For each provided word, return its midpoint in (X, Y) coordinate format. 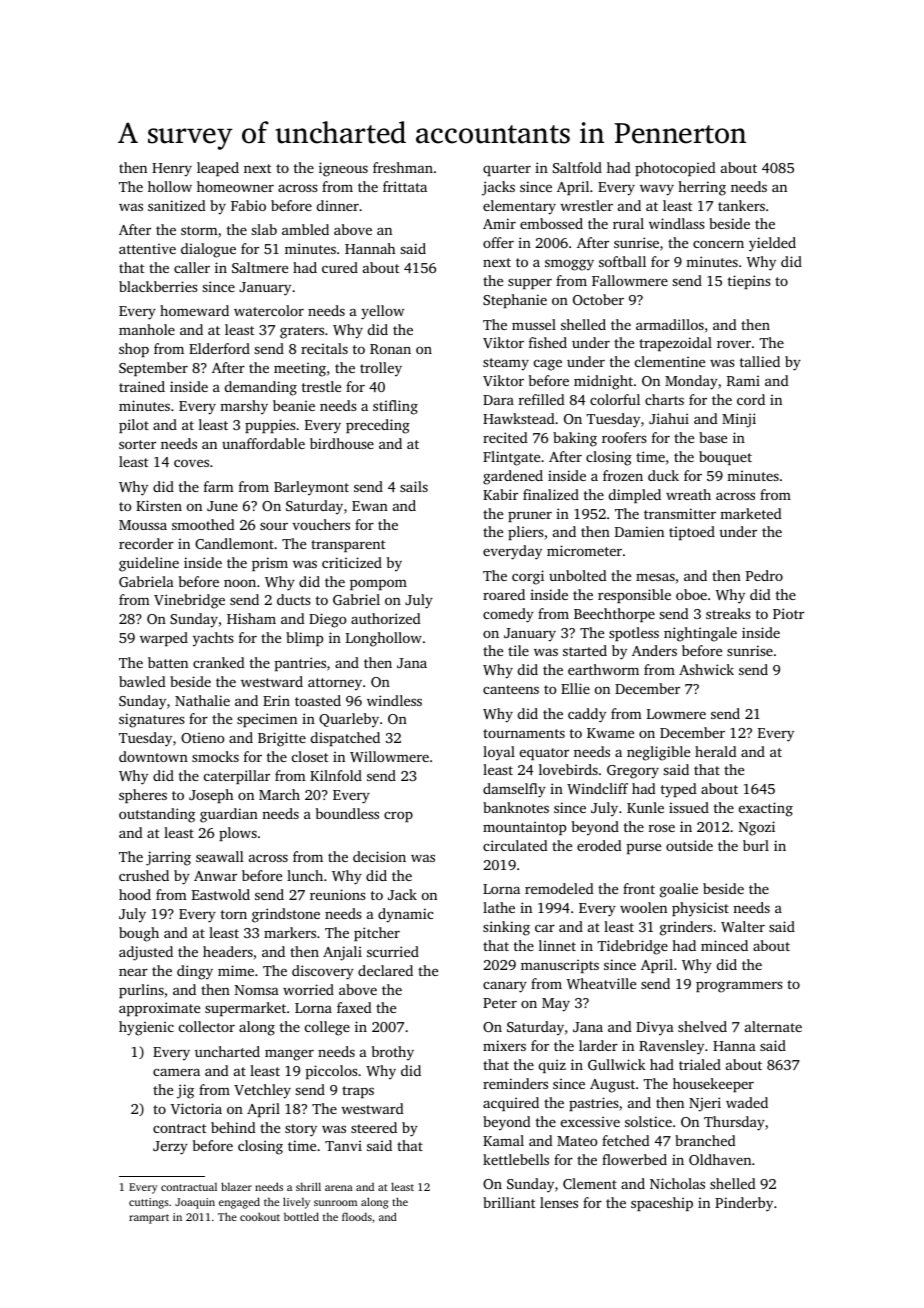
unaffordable (263, 443)
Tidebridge (632, 947)
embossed (551, 223)
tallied (760, 361)
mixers (504, 1045)
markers (290, 932)
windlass (677, 223)
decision (379, 856)
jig (185, 1091)
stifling (395, 407)
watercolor (269, 310)
